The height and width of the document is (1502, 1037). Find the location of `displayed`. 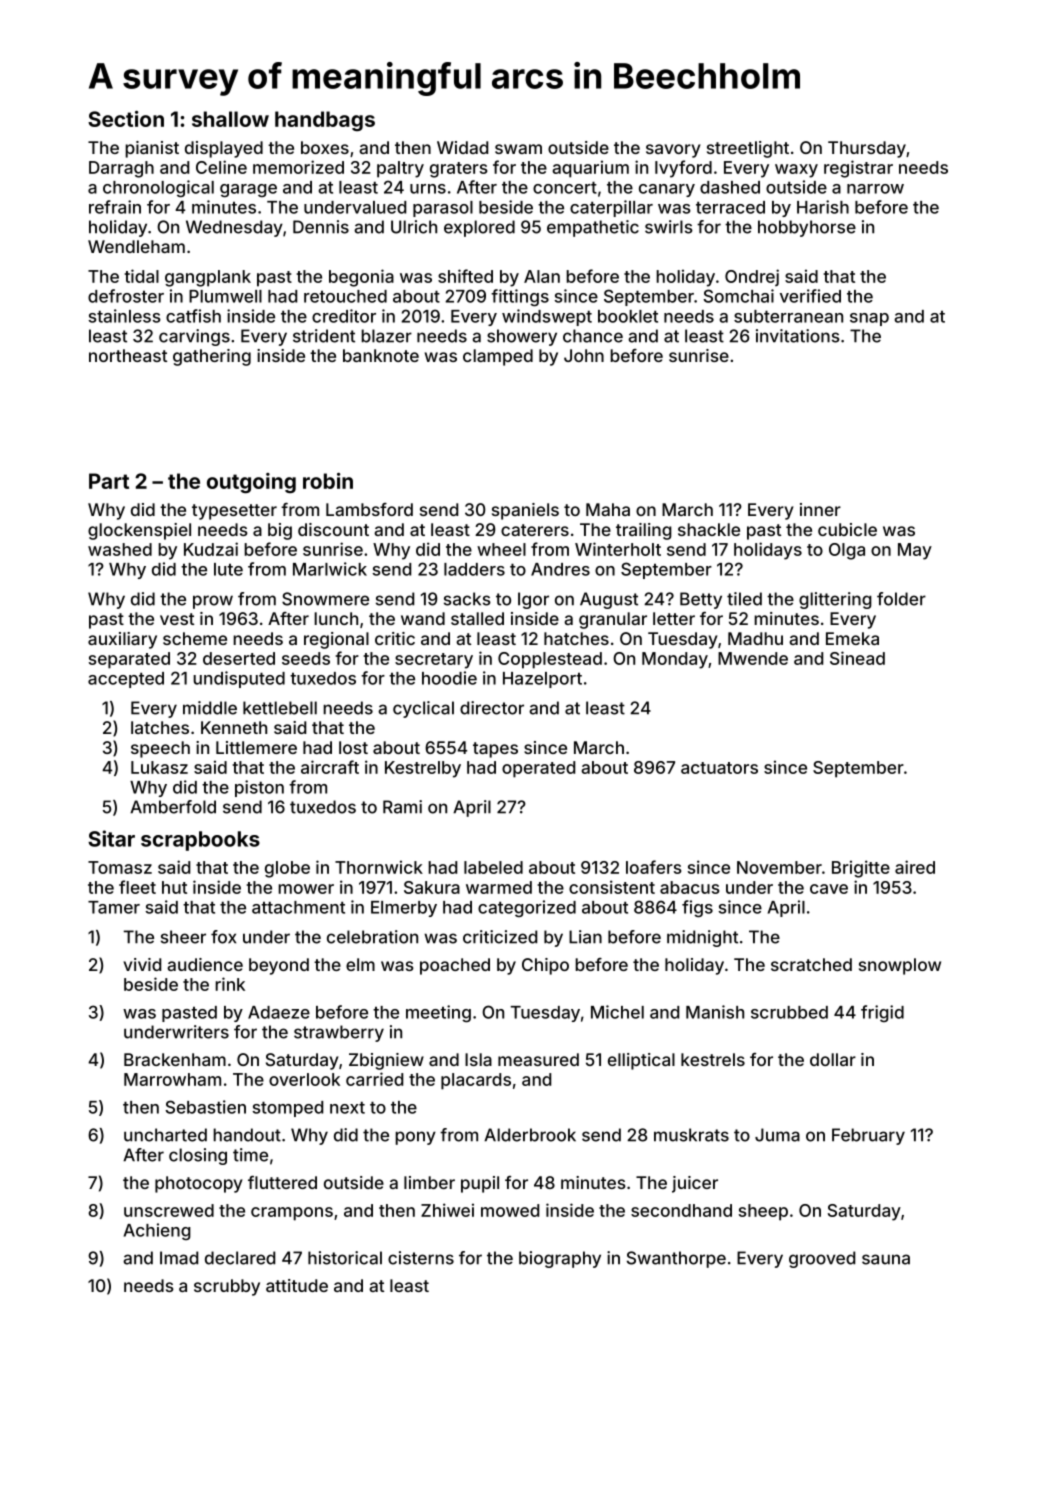

displayed is located at coordinates (224, 149).
